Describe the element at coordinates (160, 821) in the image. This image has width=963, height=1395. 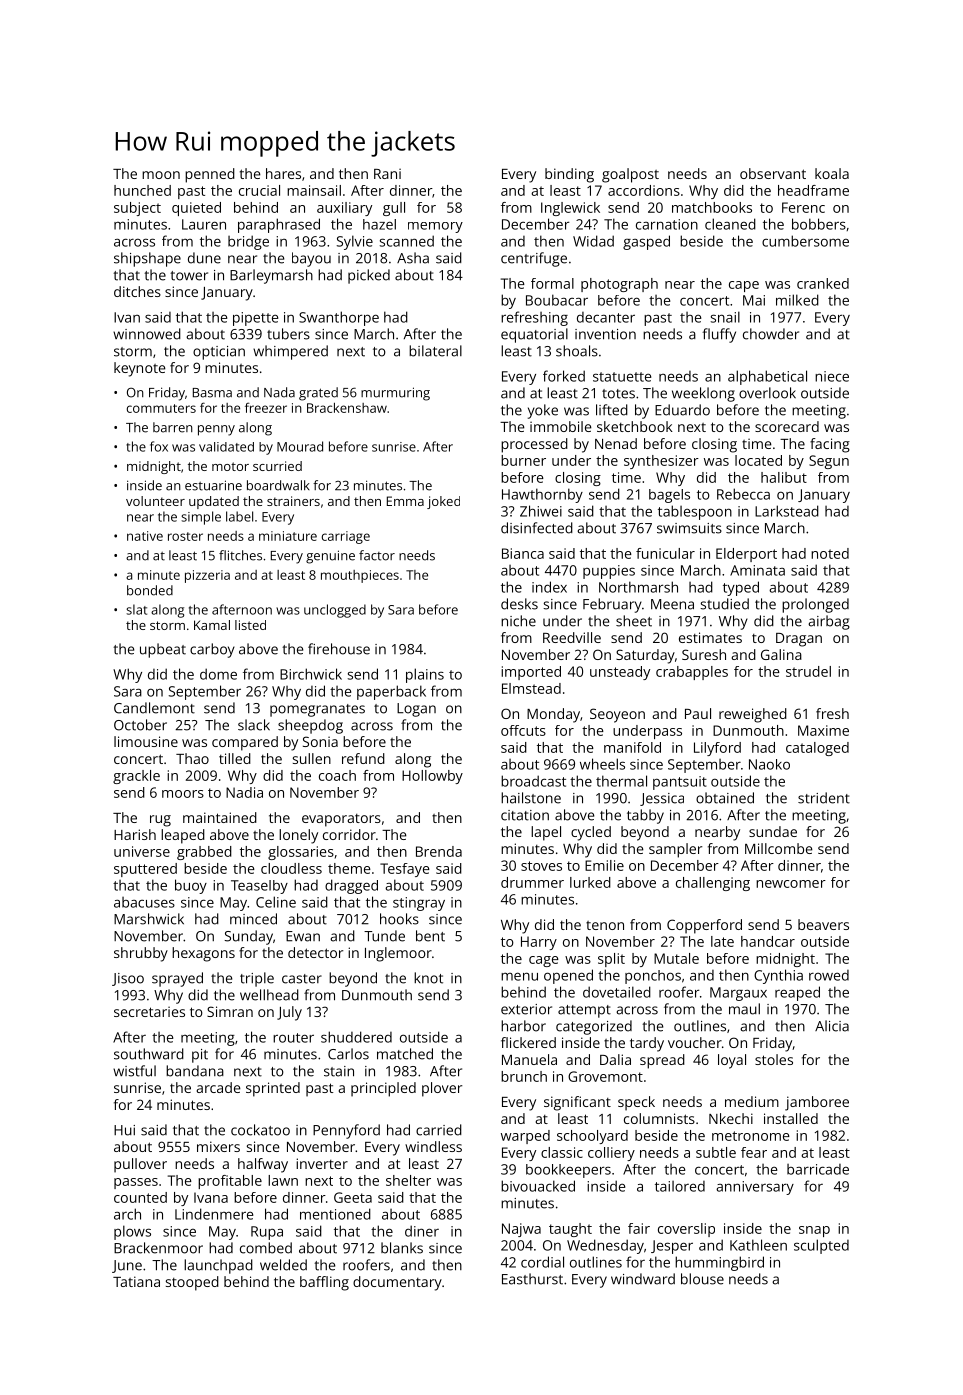
I see `rug` at that location.
